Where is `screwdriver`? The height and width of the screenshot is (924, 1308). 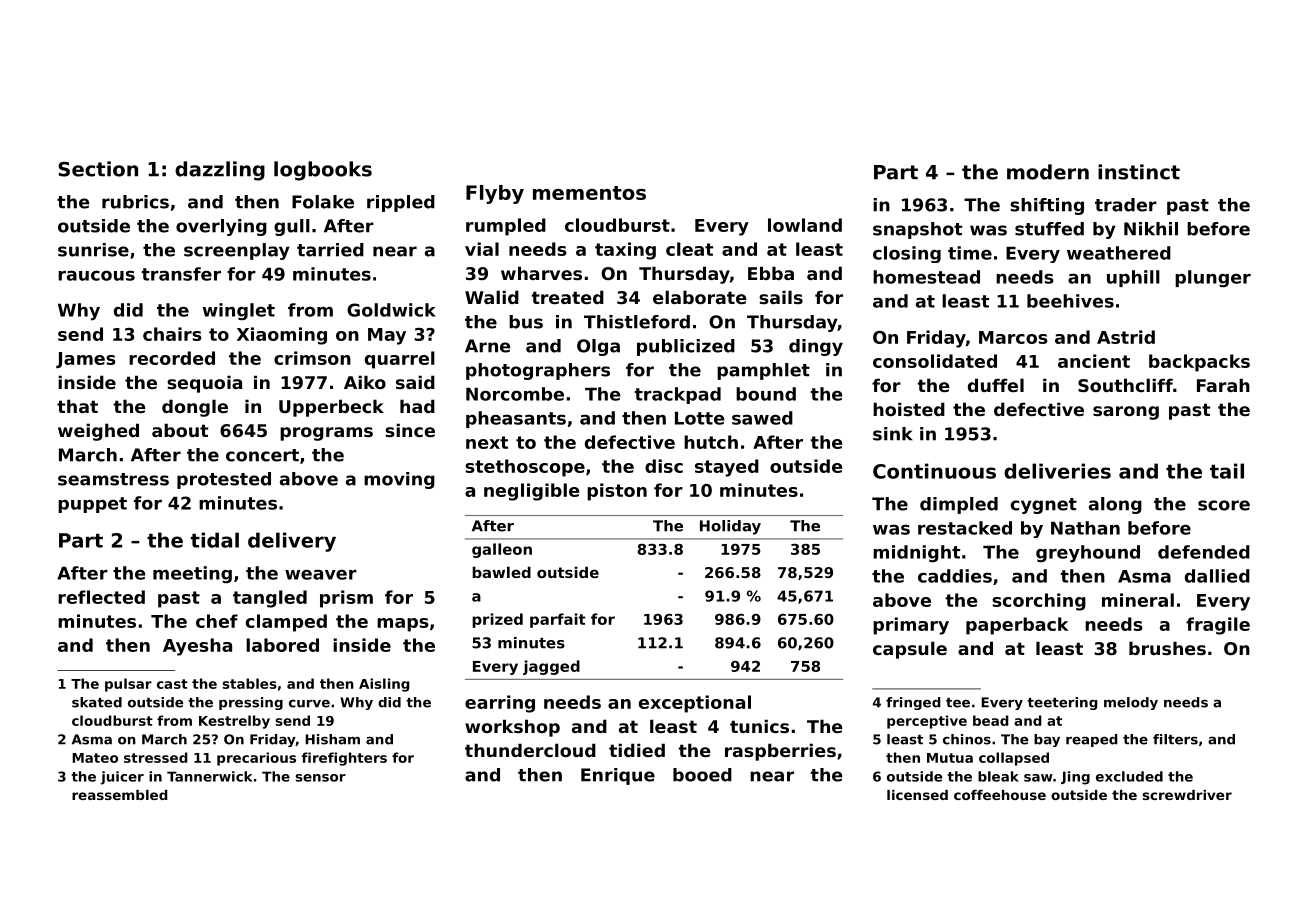
screwdriver is located at coordinates (1187, 795).
